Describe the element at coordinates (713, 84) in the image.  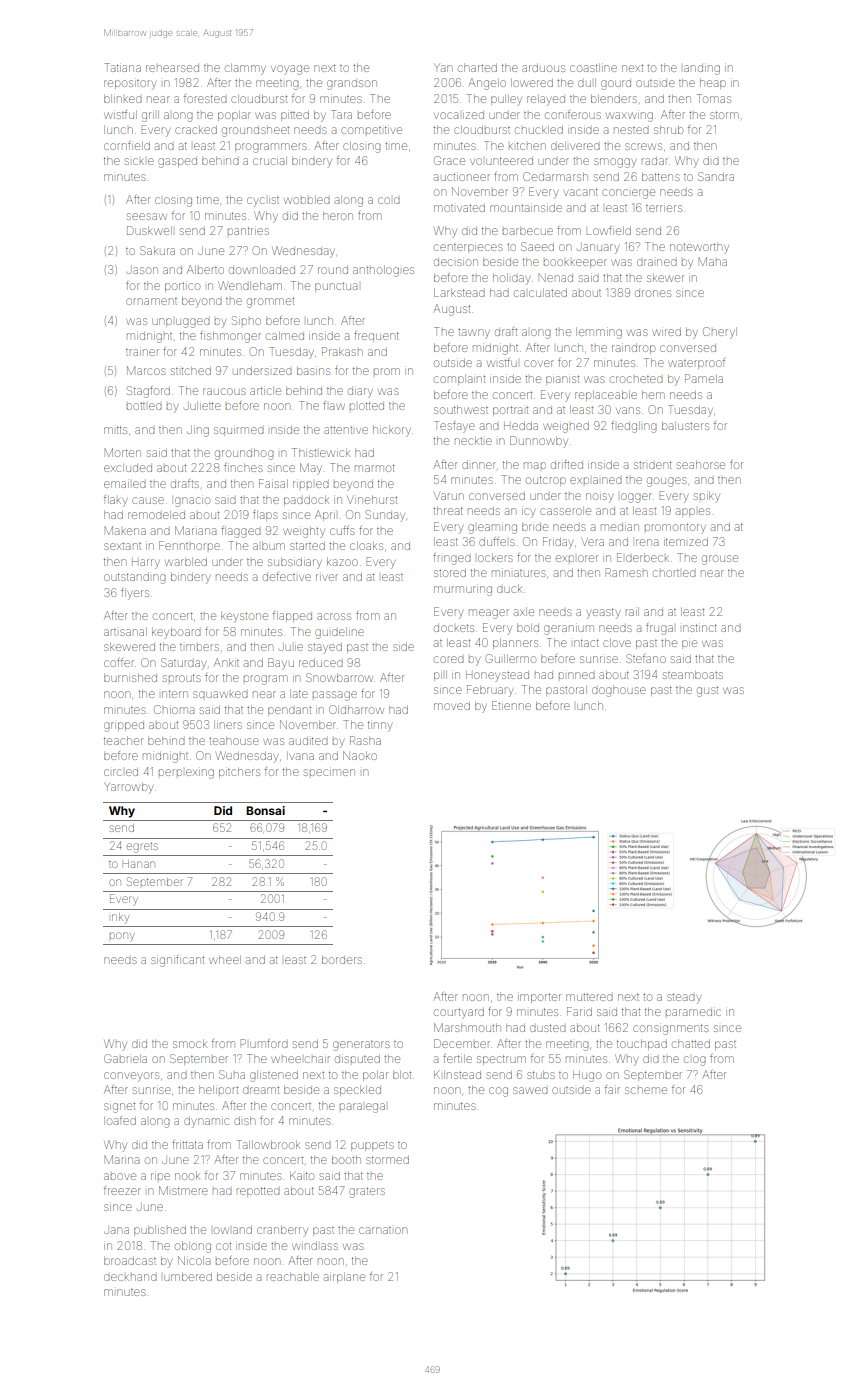
I see `heap` at that location.
